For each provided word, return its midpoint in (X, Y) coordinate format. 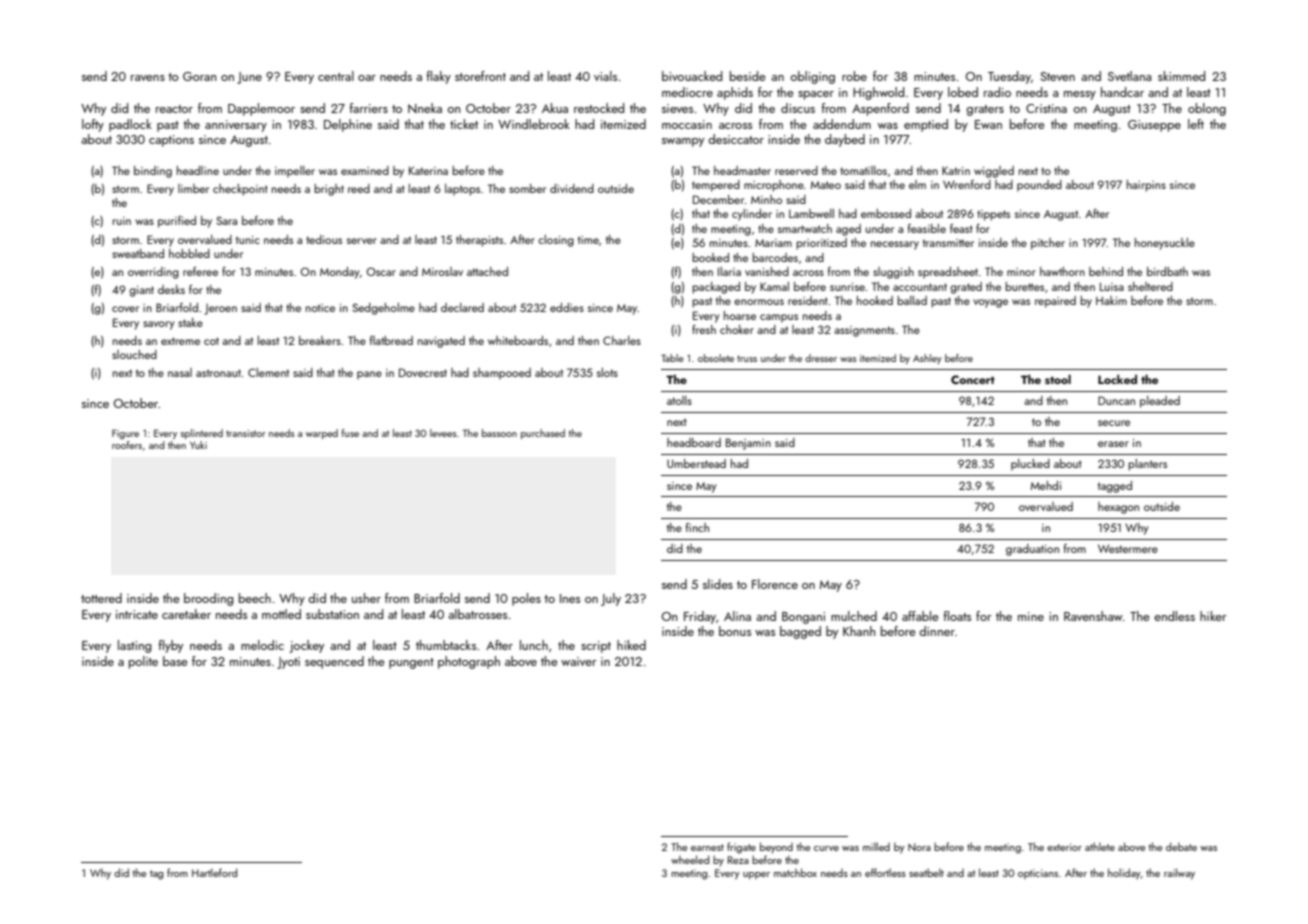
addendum (842, 124)
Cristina (1046, 108)
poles (526, 599)
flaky (439, 77)
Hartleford (214, 872)
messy (1080, 95)
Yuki (198, 445)
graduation (1032, 550)
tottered (101, 598)
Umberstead (696, 463)
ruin (122, 221)
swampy (683, 142)
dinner (937, 631)
